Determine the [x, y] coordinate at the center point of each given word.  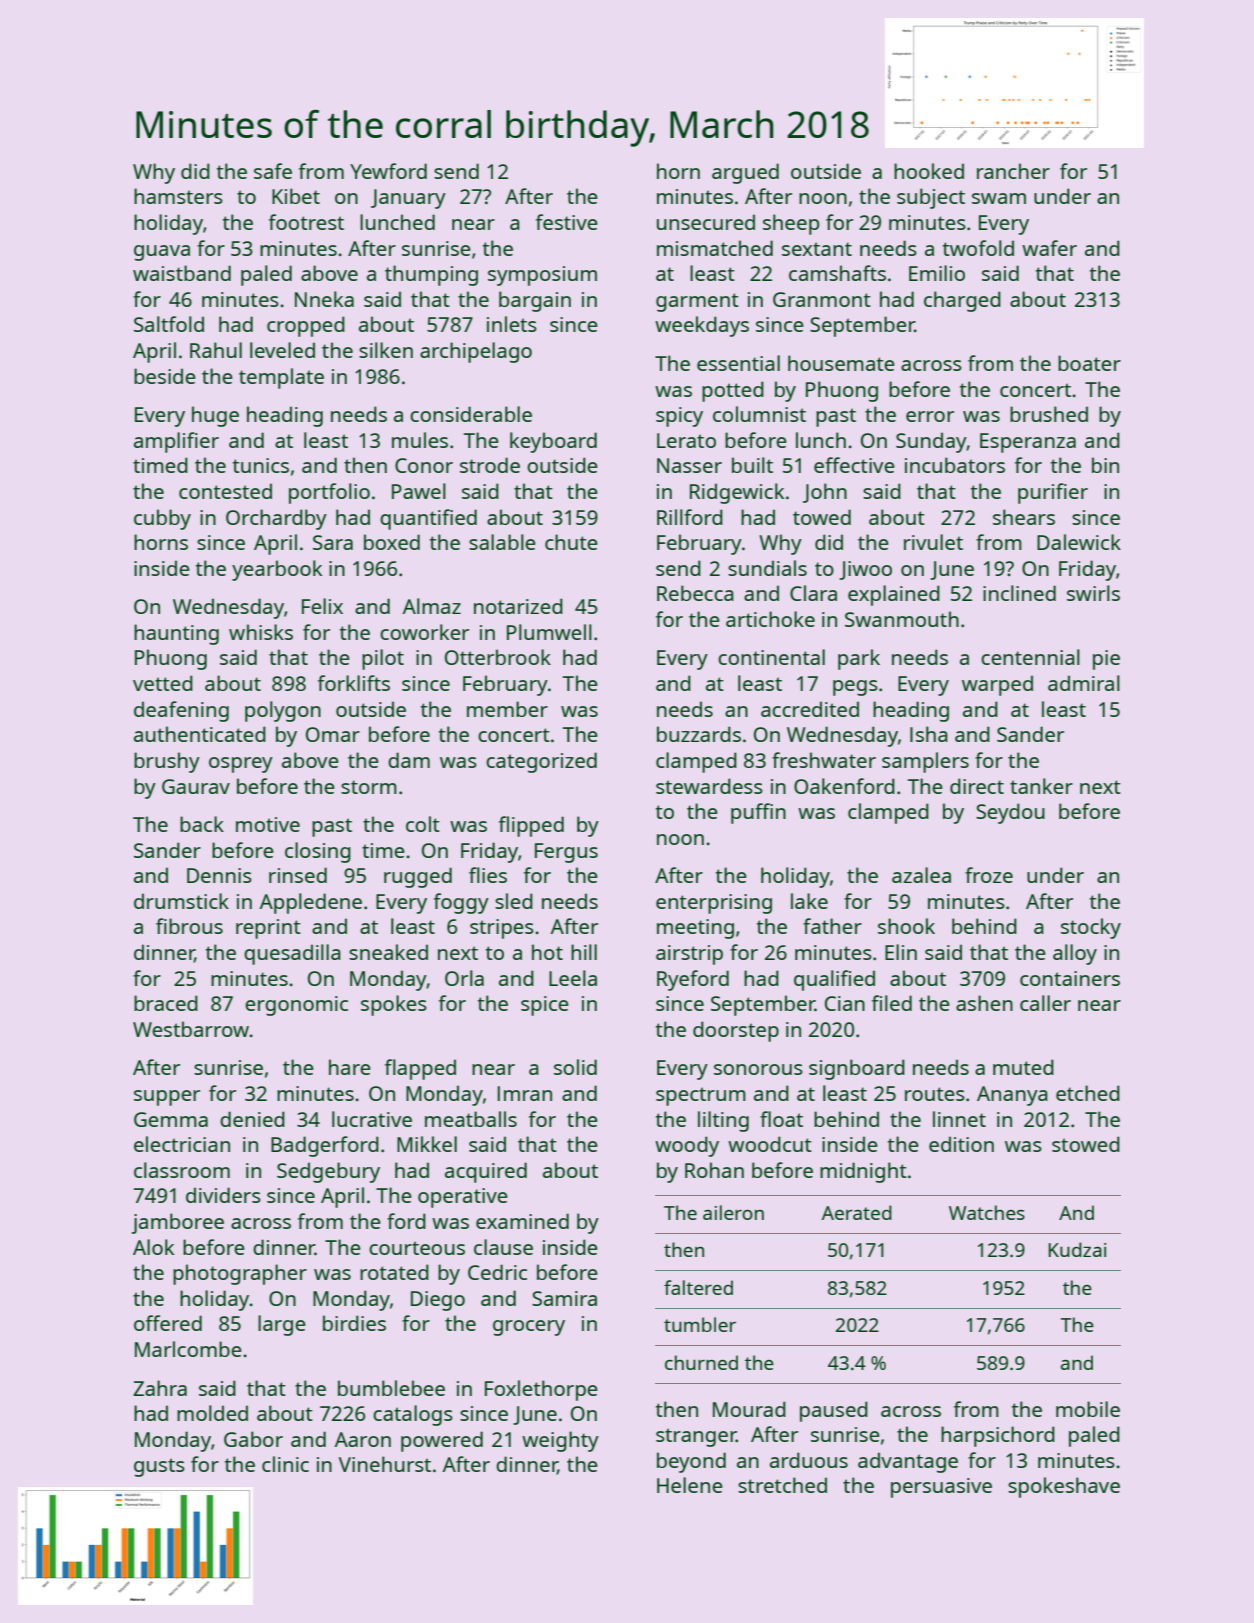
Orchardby [276, 519]
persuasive [941, 1488]
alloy [1075, 954]
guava [162, 253]
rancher [1013, 171]
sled [514, 901]
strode [490, 465]
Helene [690, 1485]
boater [1089, 363]
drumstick [181, 901]
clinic [285, 1464]
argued [745, 173]
